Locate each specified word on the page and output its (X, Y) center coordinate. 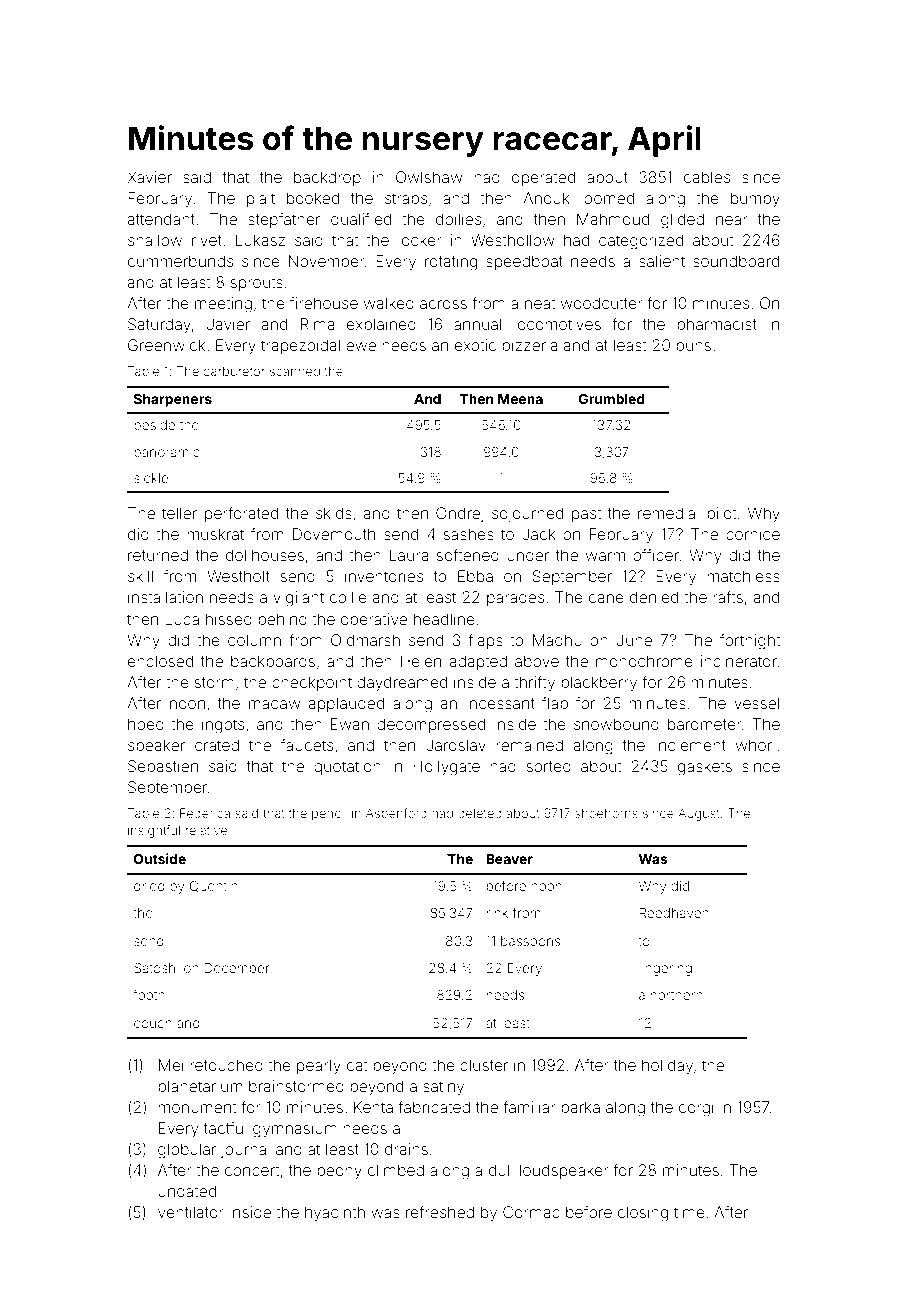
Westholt (238, 576)
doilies (458, 219)
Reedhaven (674, 913)
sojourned (527, 514)
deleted (480, 813)
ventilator (191, 1212)
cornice (753, 534)
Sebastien (163, 766)
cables (707, 177)
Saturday (159, 326)
